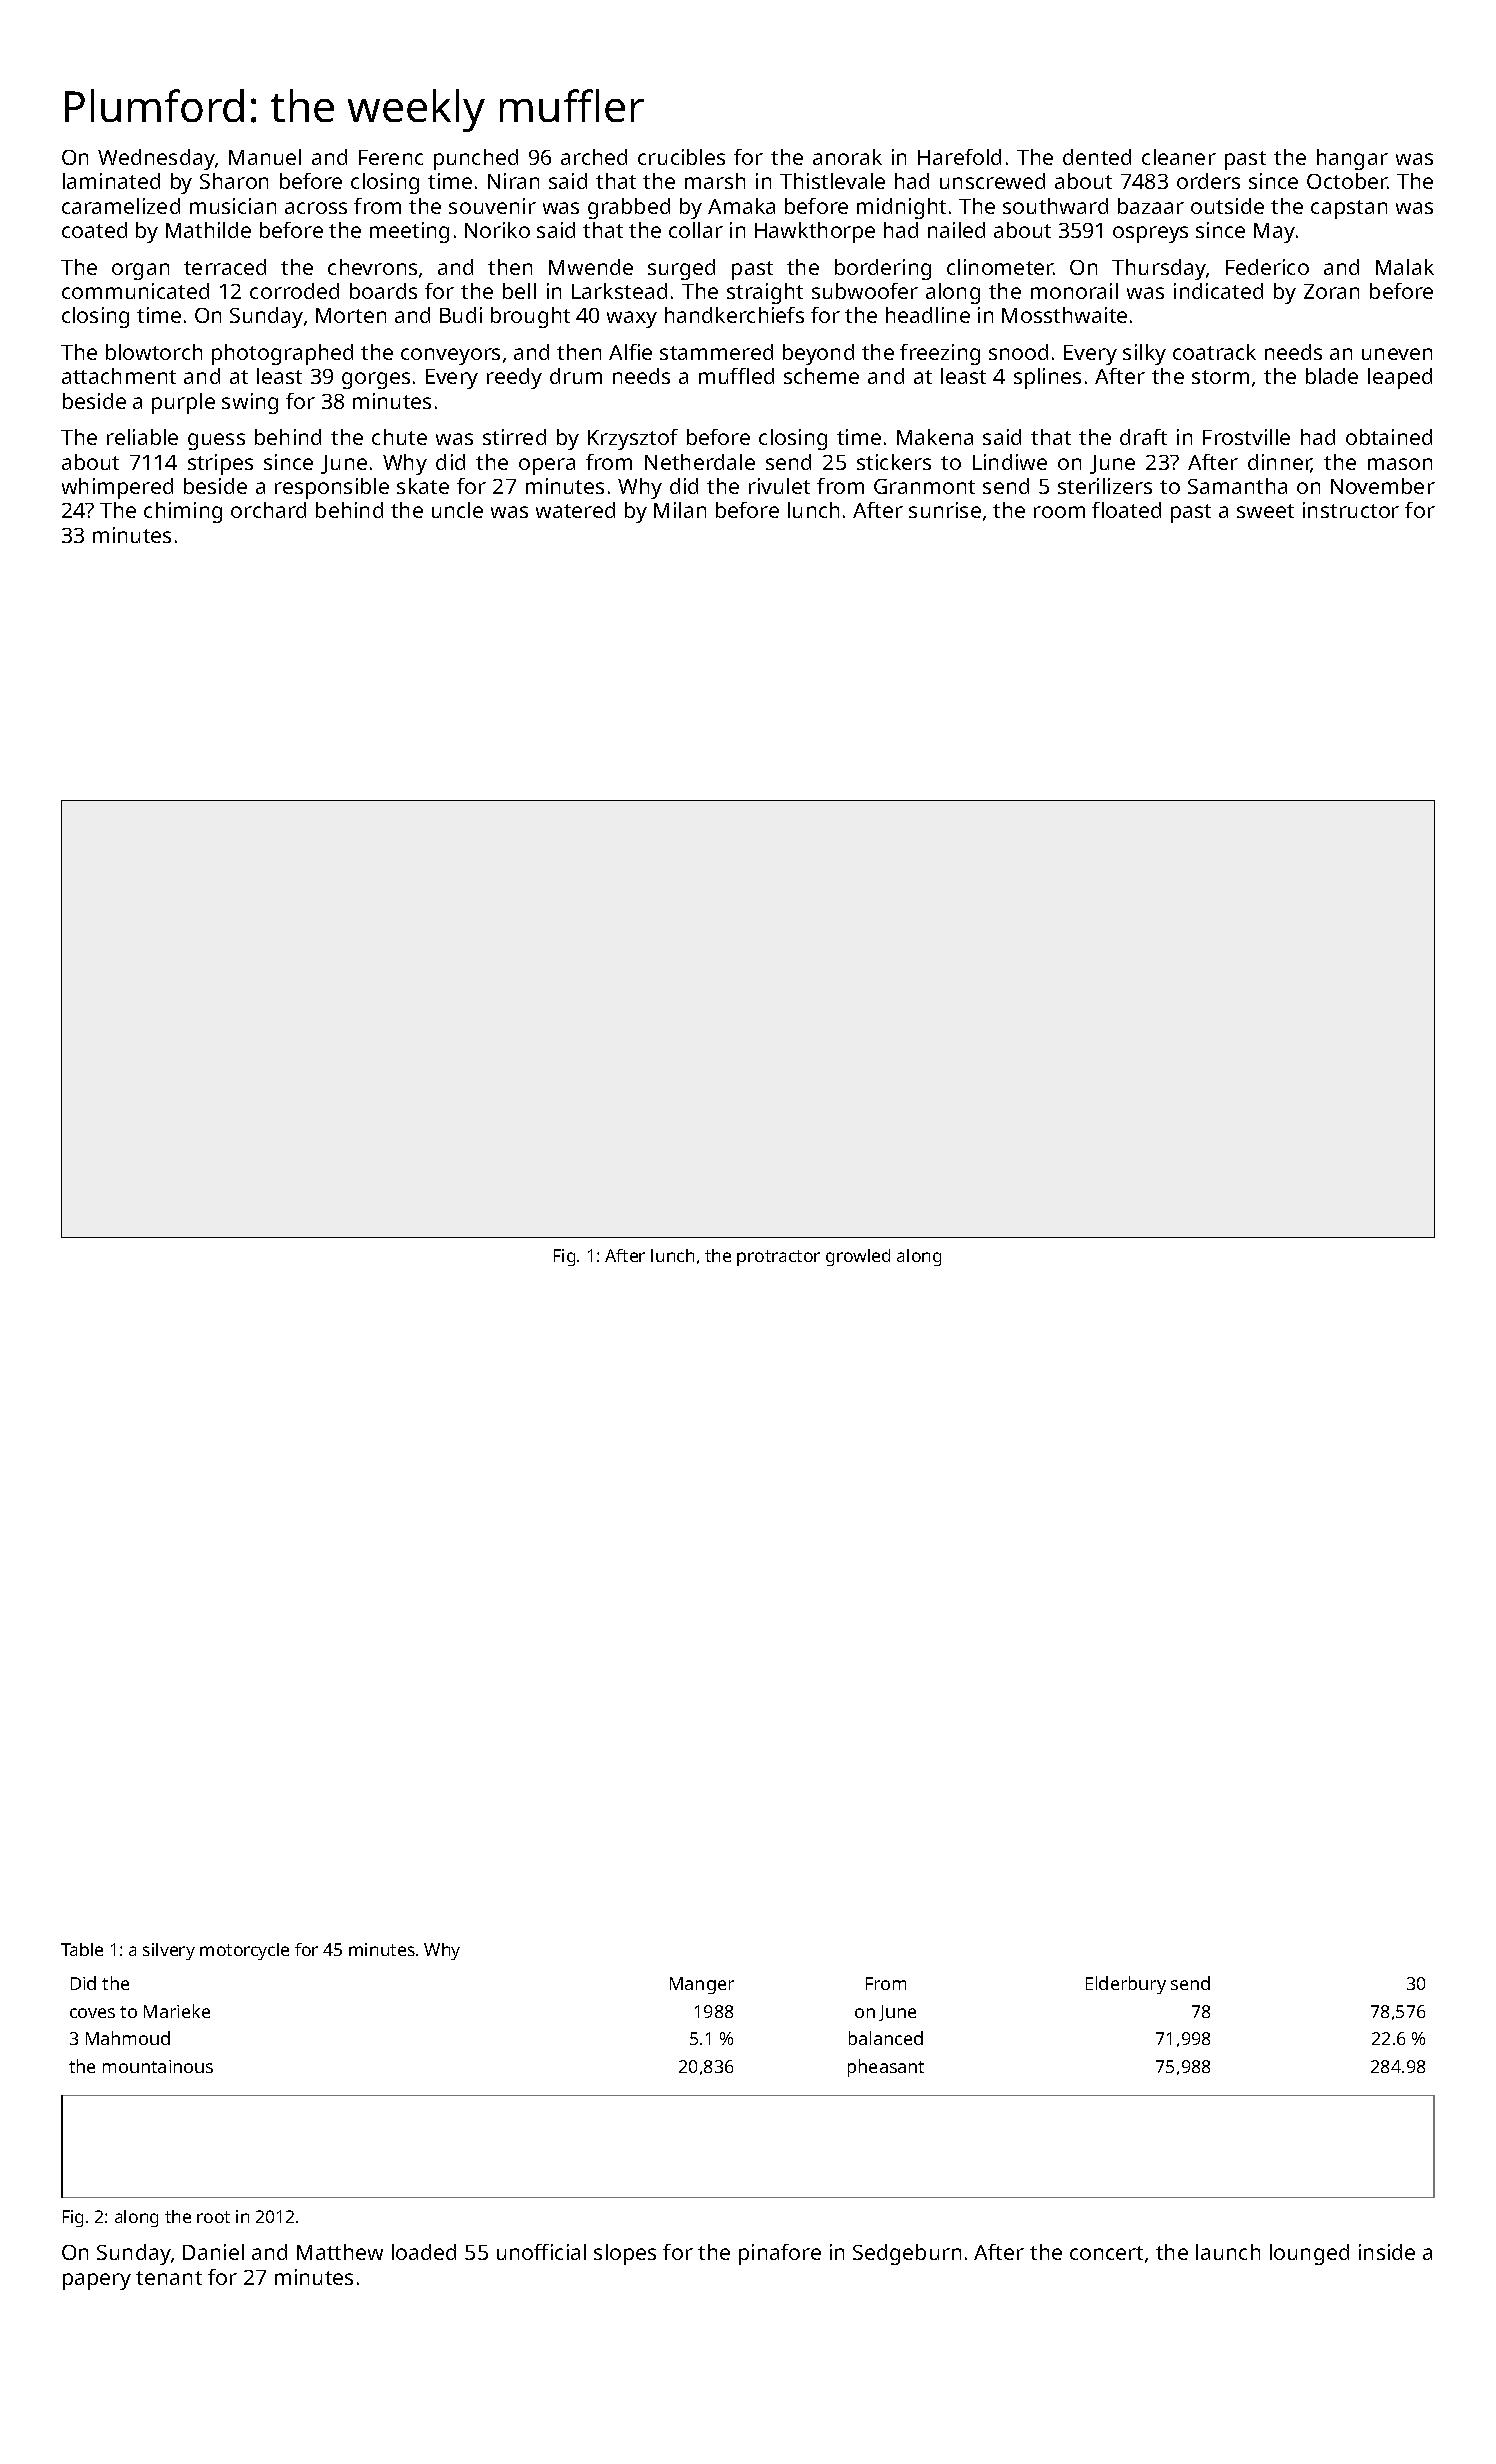 The image size is (1496, 2464). I want to click on inside, so click(1387, 2252).
